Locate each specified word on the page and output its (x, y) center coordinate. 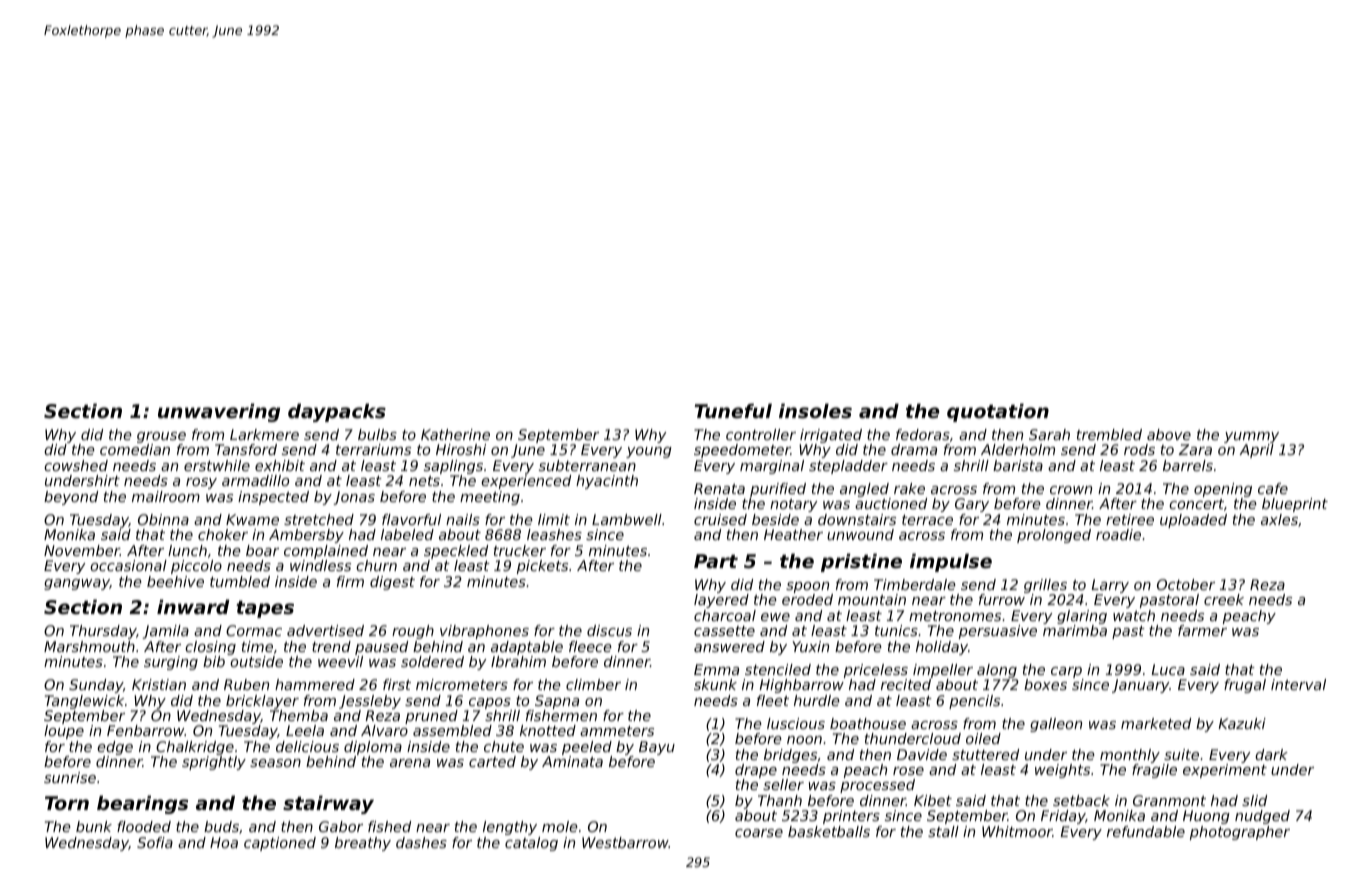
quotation (998, 412)
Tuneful (733, 410)
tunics (896, 630)
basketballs (829, 831)
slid (1254, 800)
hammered (315, 684)
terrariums (373, 449)
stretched (319, 519)
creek (1224, 599)
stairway (328, 804)
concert (1196, 504)
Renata (719, 488)
